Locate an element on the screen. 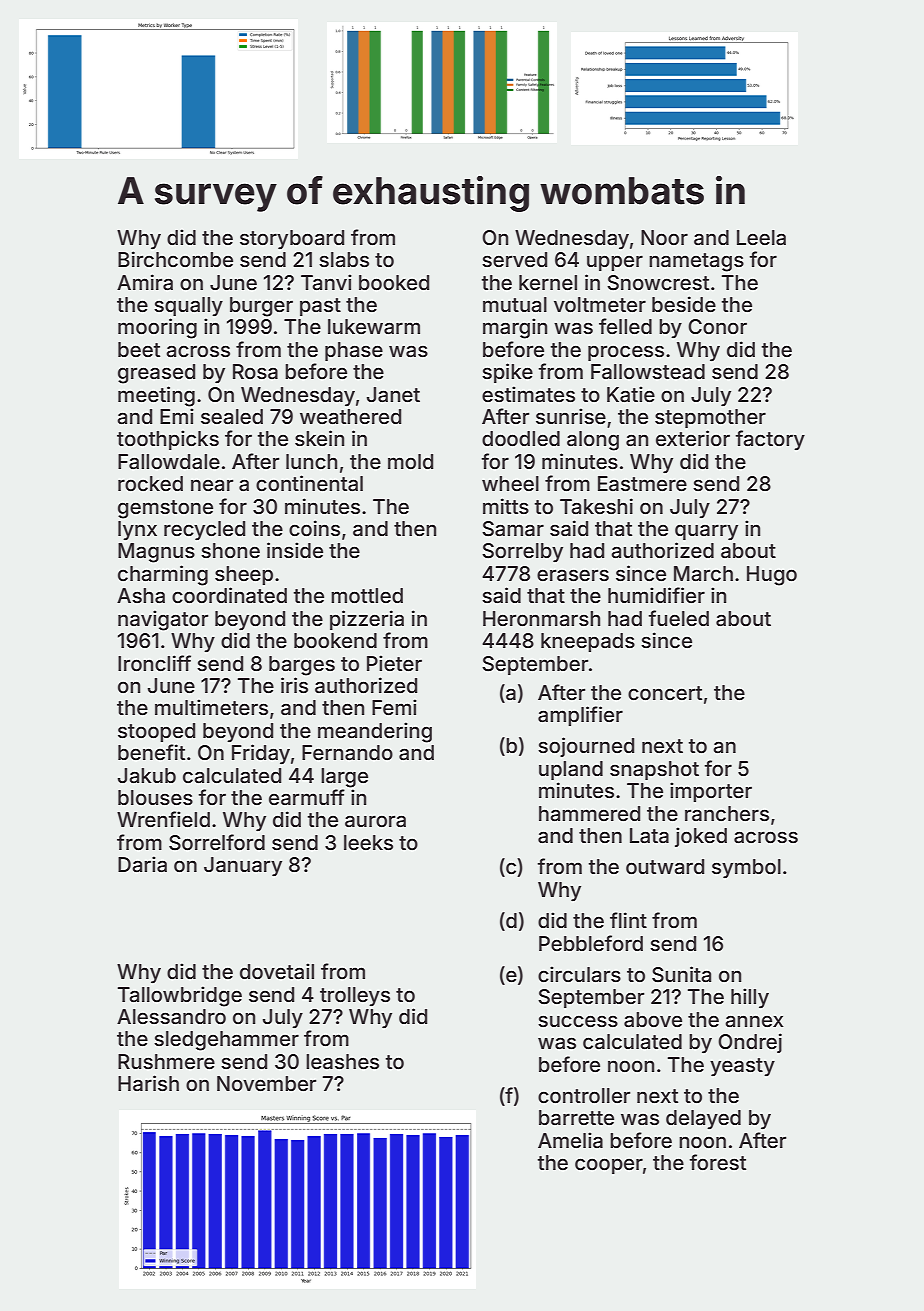 The image size is (924, 1311). coins is located at coordinates (314, 528).
